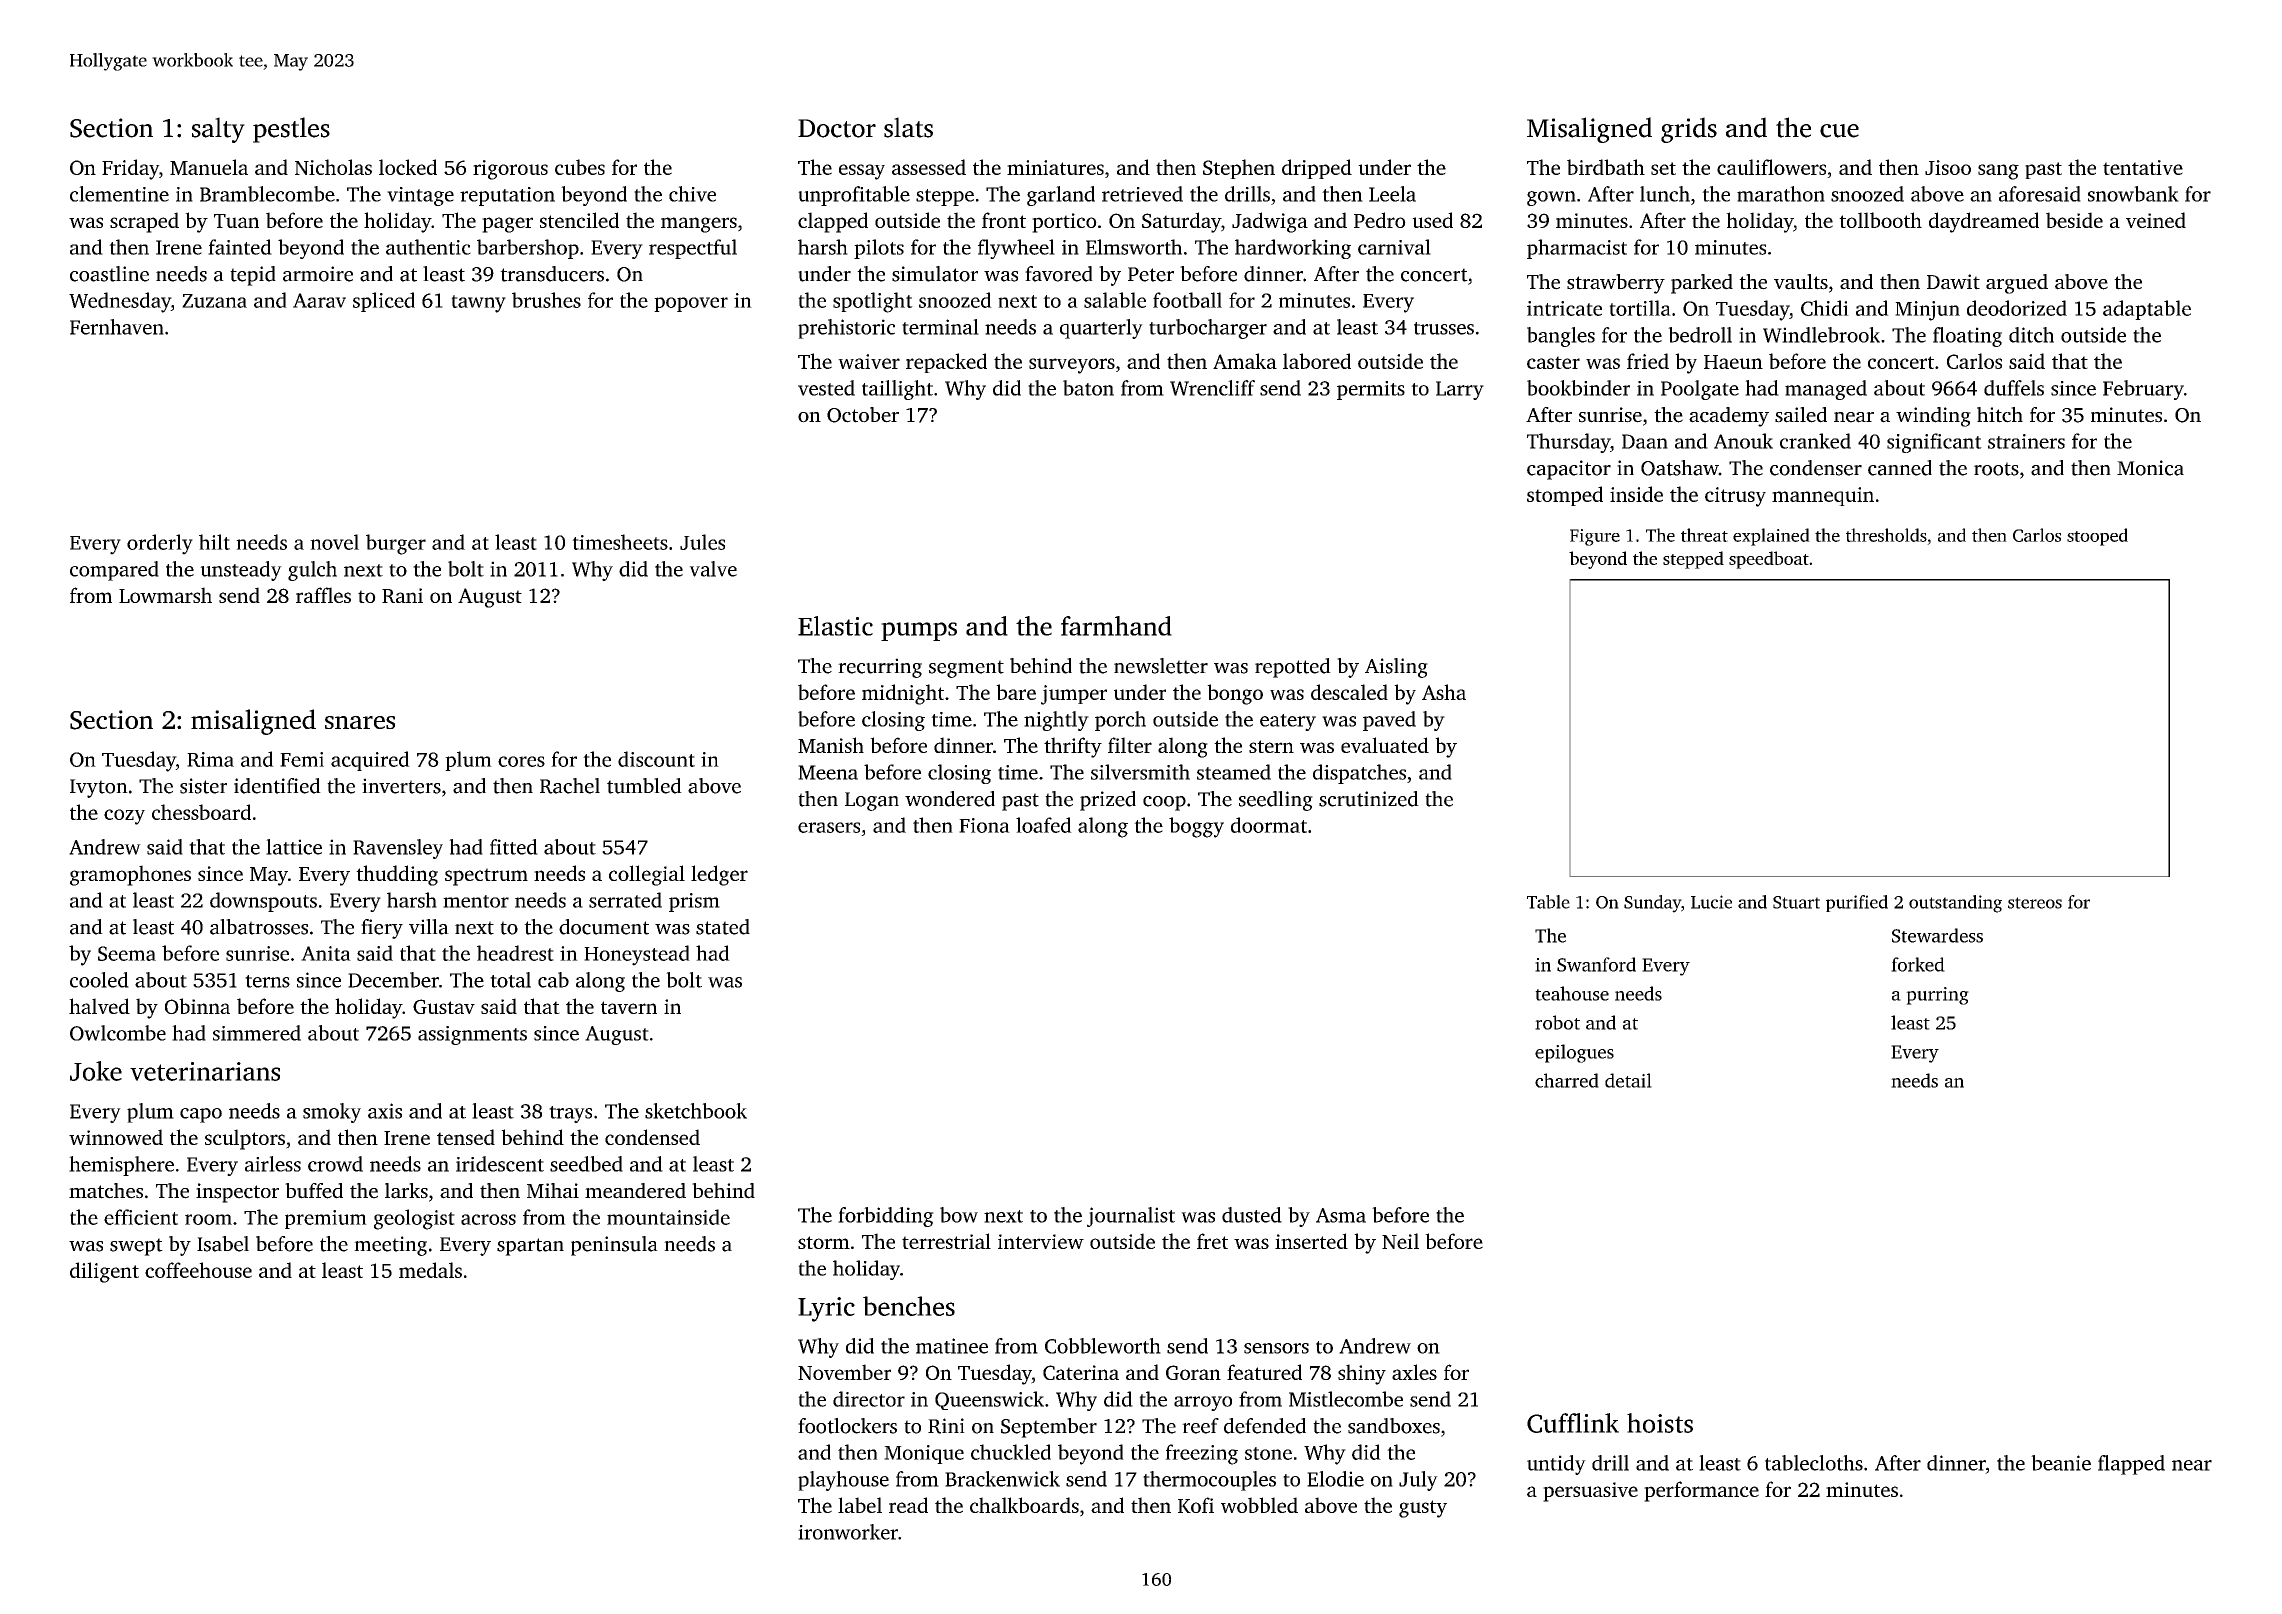 The width and height of the image is (2282, 1614). What do you see at coordinates (860, 1505) in the image?
I see `label` at bounding box center [860, 1505].
